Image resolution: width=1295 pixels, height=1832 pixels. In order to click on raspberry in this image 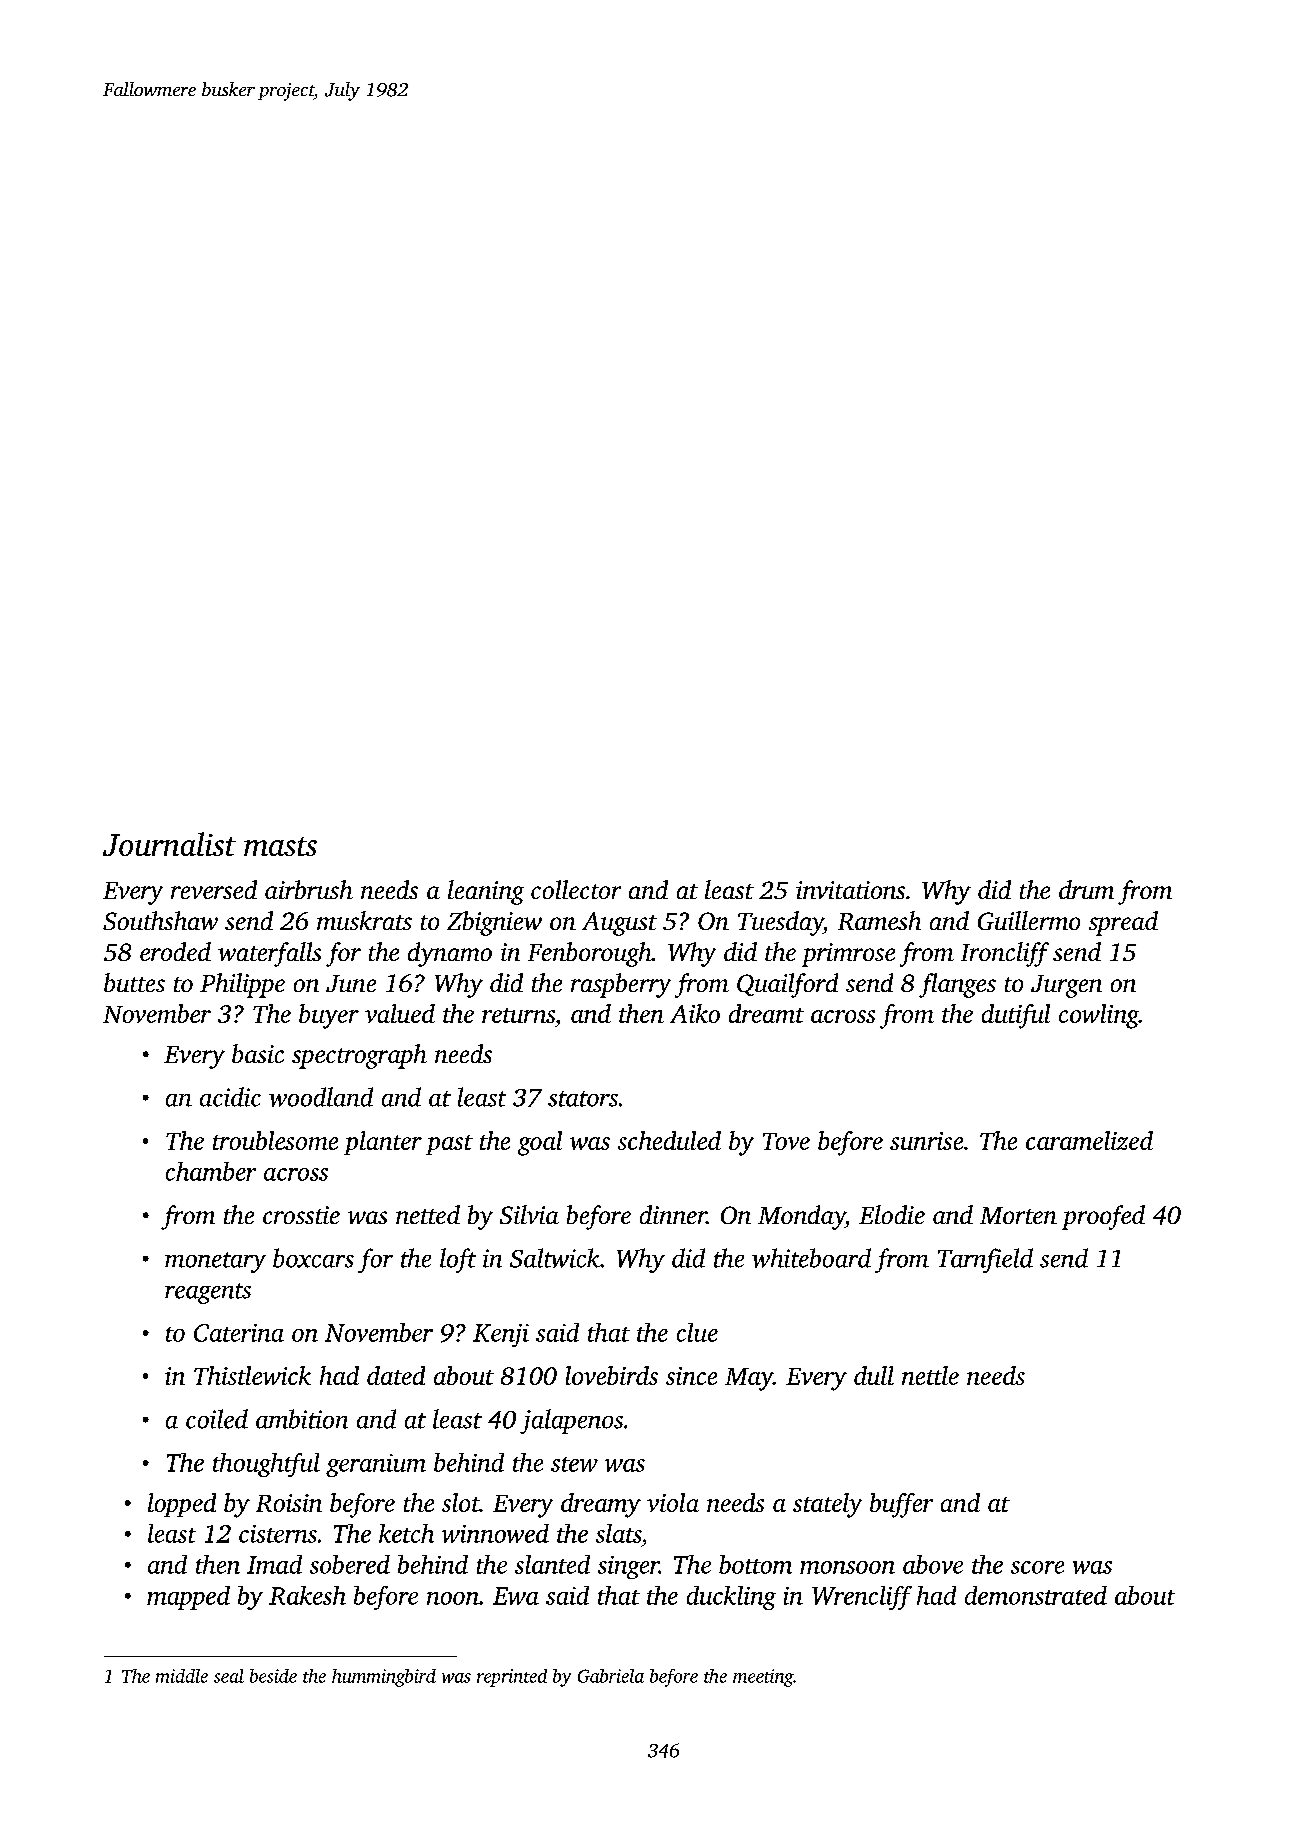, I will do `click(621, 985)`.
